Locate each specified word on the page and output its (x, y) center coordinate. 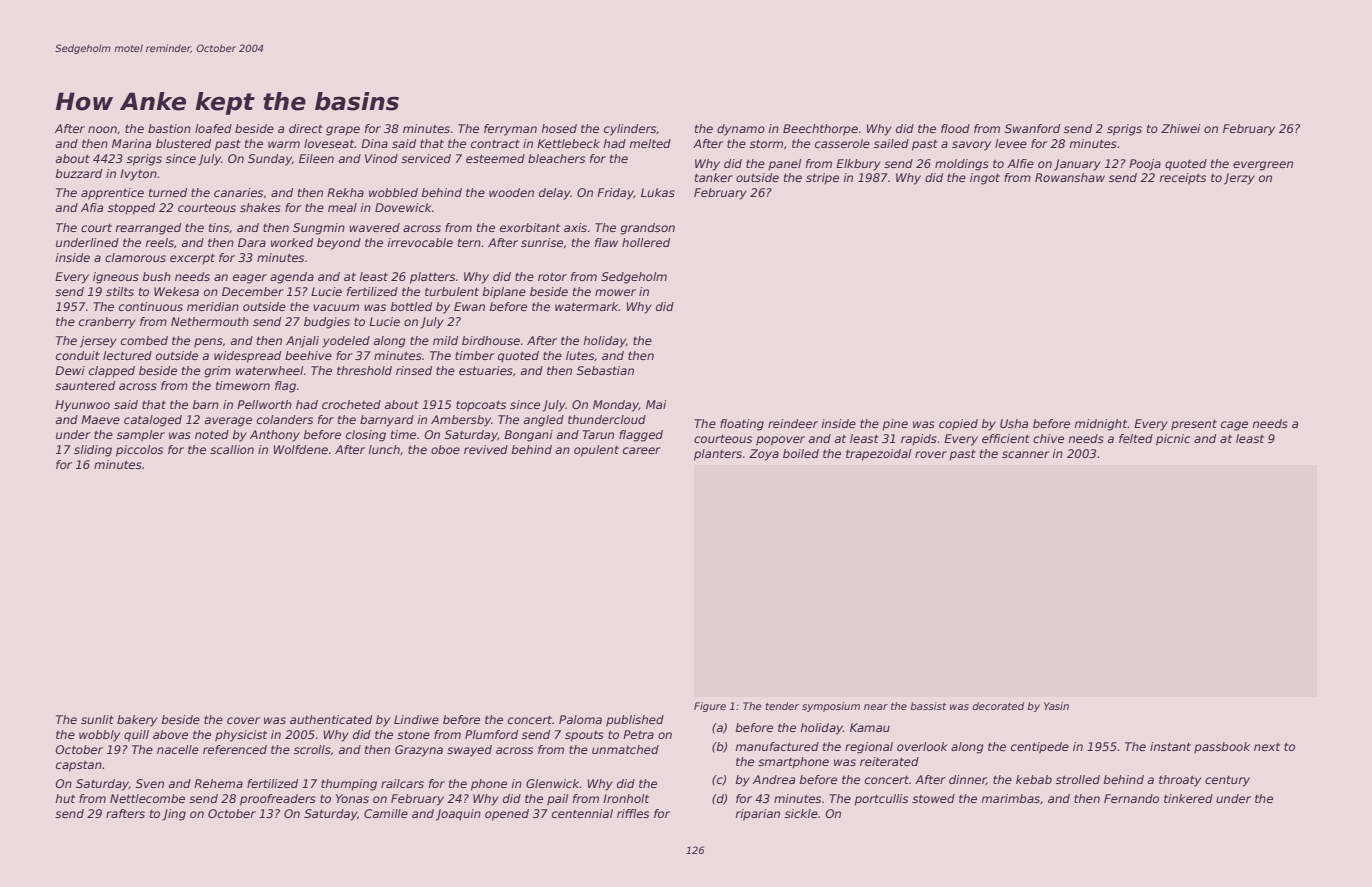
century (1227, 781)
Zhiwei (1180, 128)
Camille (386, 813)
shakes (260, 207)
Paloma (580, 719)
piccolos (139, 451)
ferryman (510, 130)
